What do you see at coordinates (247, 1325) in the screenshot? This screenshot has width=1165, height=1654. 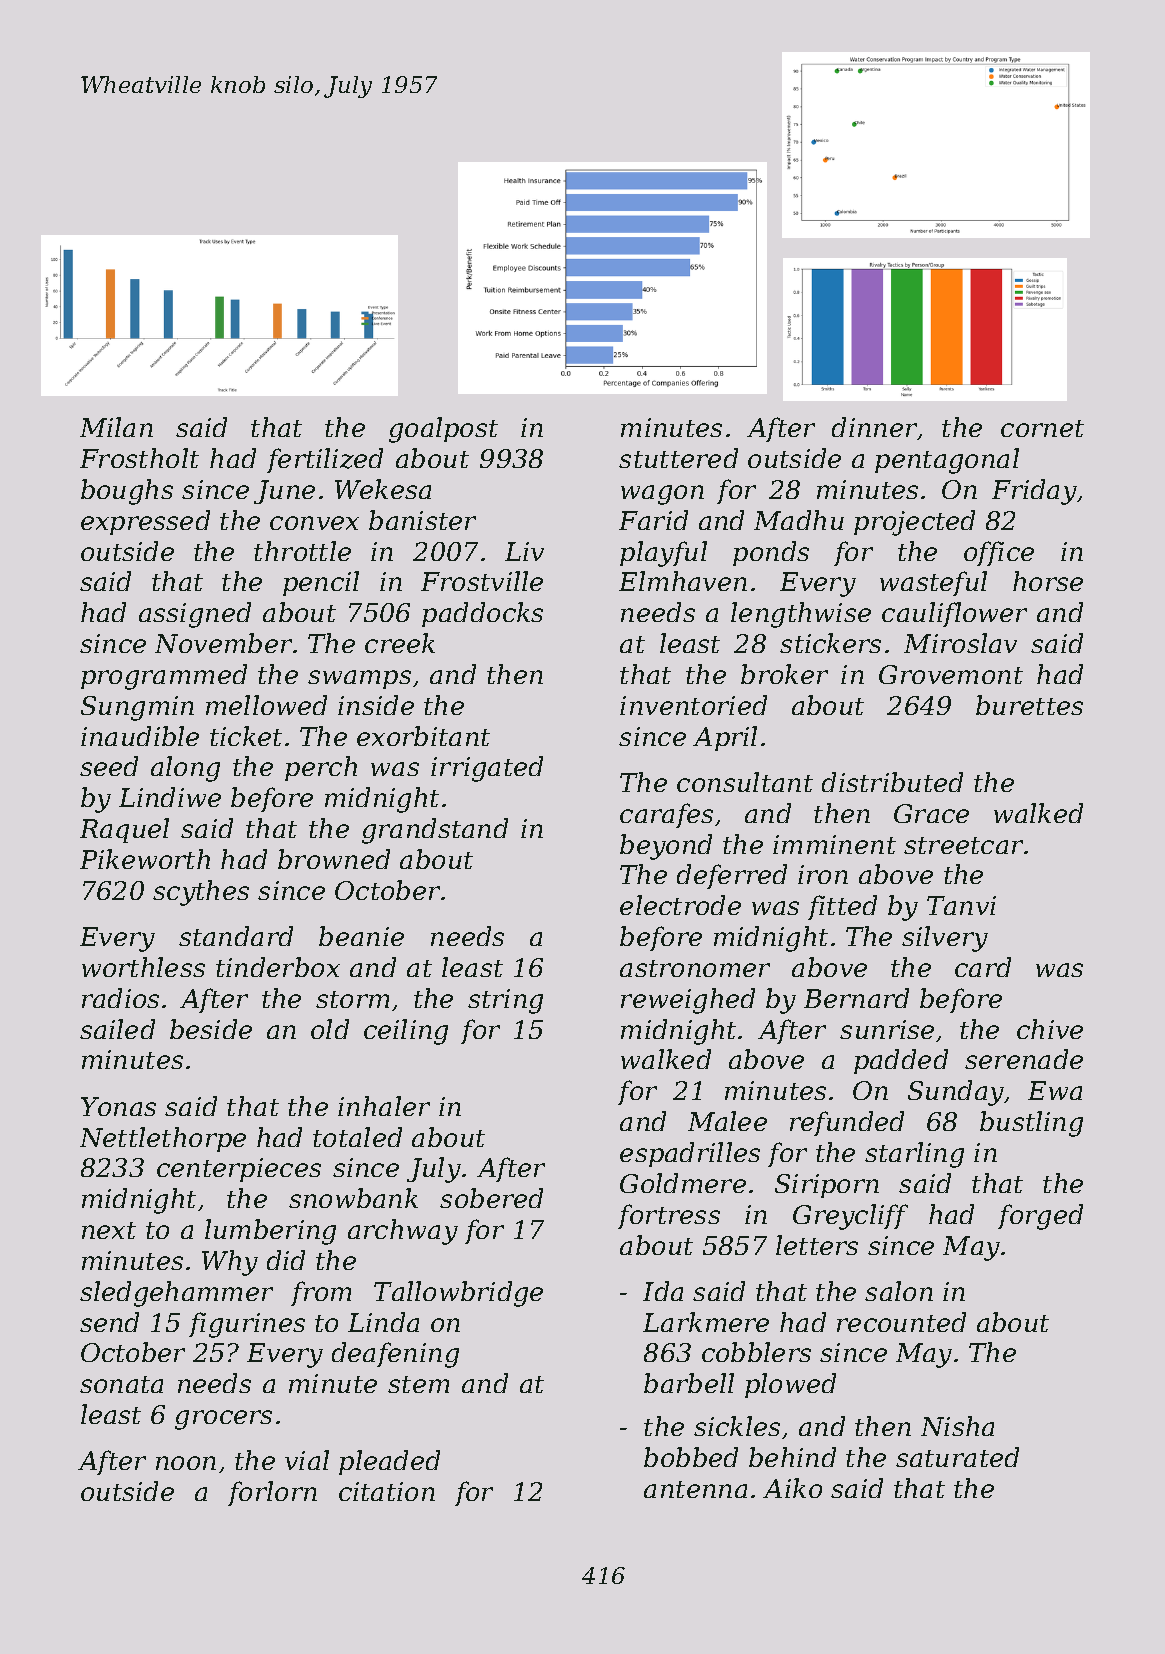 I see `figurines` at bounding box center [247, 1325].
